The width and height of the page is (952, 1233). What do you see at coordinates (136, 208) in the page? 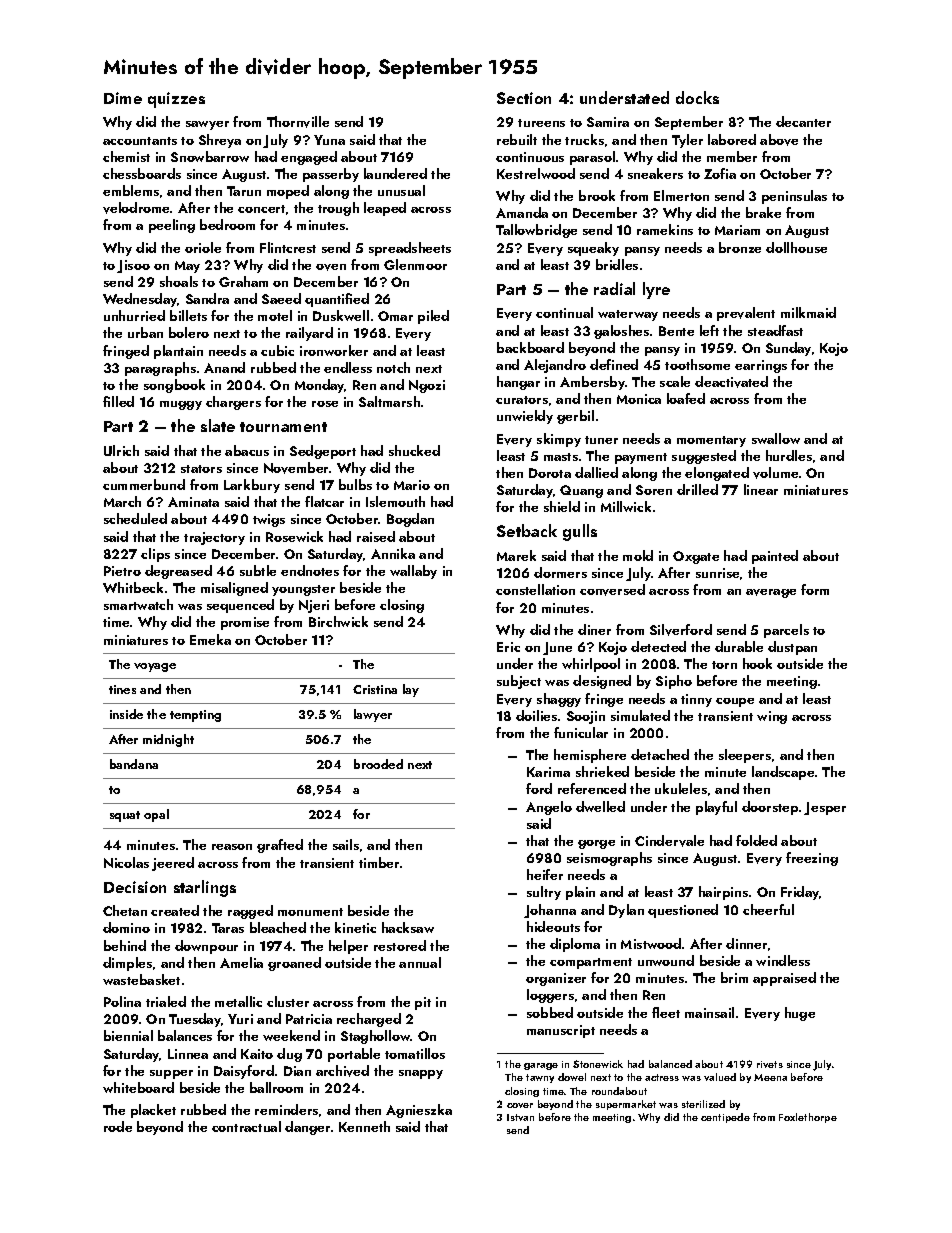
I see `velodrome` at bounding box center [136, 208].
